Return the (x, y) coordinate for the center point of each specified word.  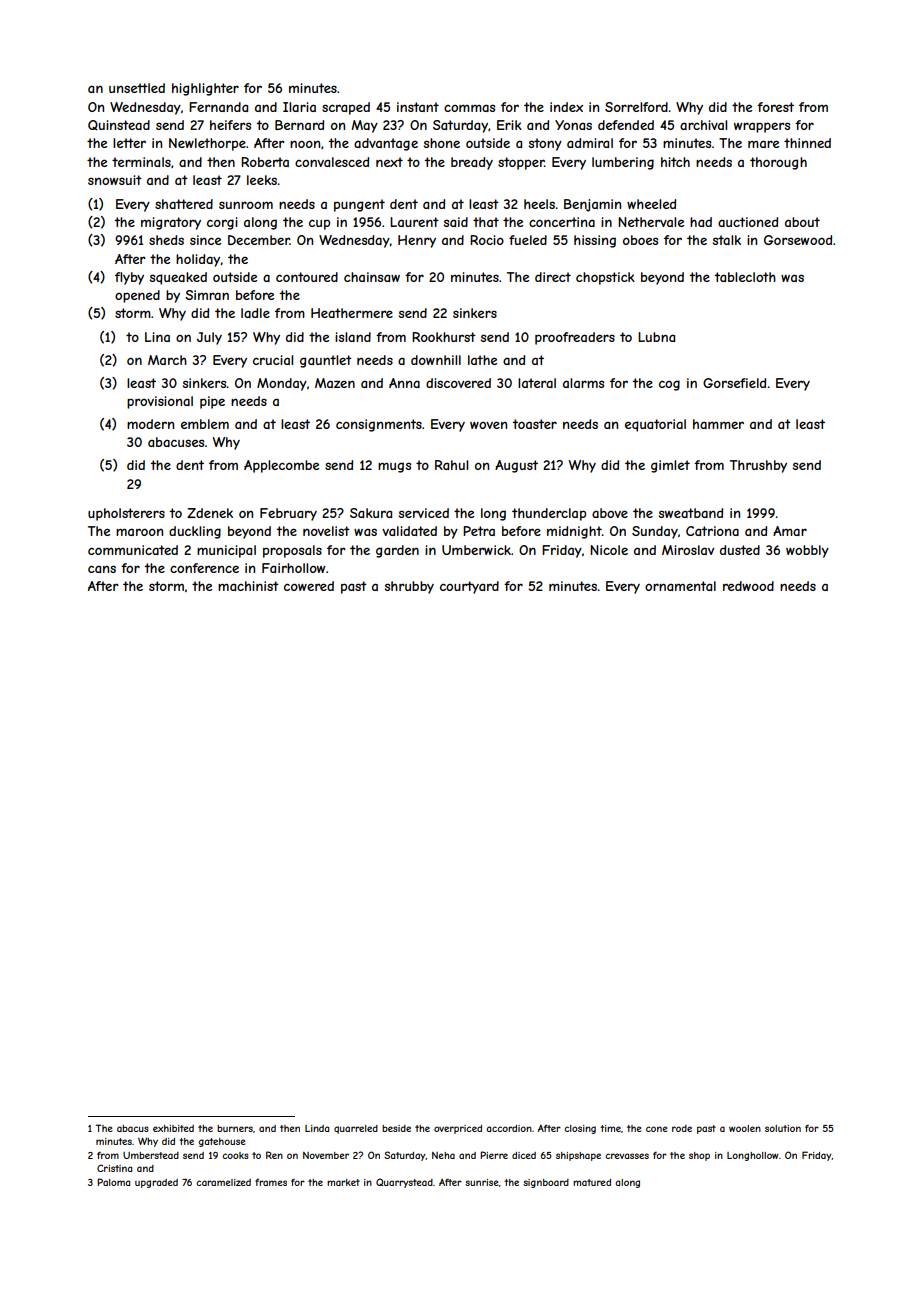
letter (129, 143)
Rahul (451, 465)
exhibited (173, 1128)
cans (102, 569)
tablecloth (745, 277)
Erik (509, 125)
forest (775, 107)
